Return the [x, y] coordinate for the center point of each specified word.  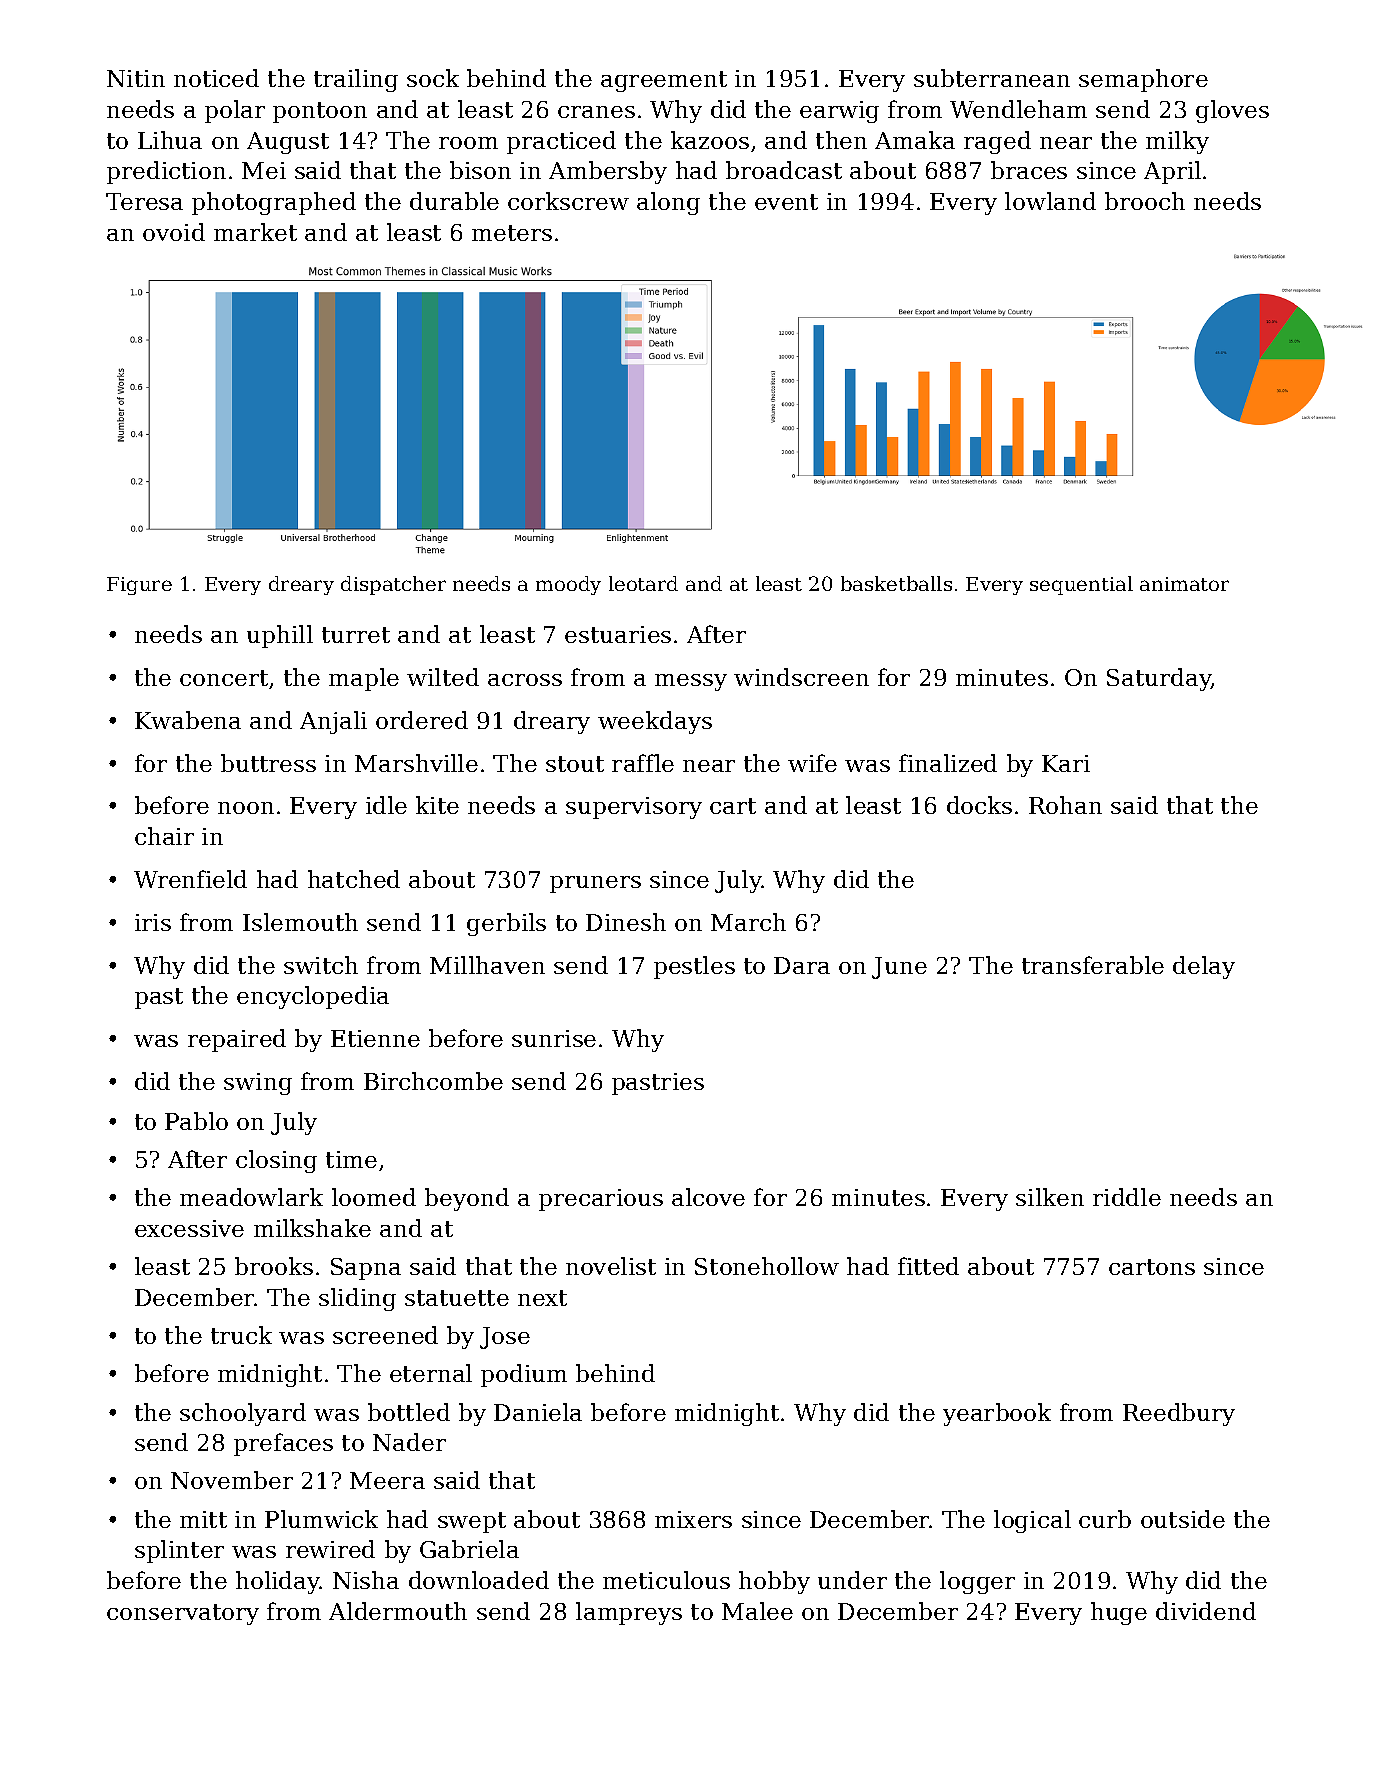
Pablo [196, 1121]
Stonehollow [767, 1266]
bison [480, 170]
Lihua [170, 140]
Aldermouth [398, 1611]
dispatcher [393, 585]
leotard [643, 583]
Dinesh [626, 922]
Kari [1066, 763]
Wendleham [1018, 109]
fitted [928, 1266]
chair [164, 836]
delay [1204, 967]
